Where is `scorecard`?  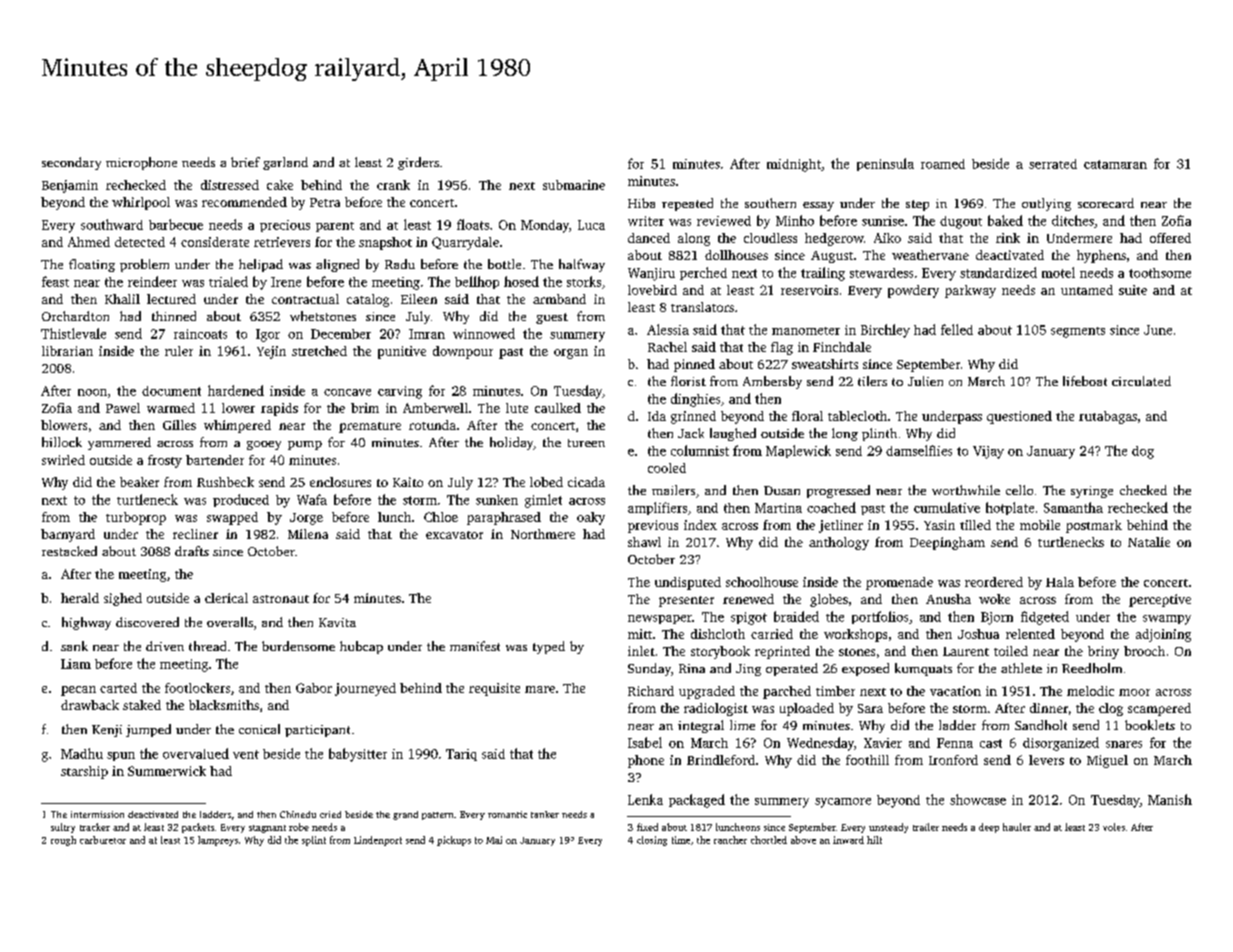
scorecard is located at coordinates (1106, 203).
